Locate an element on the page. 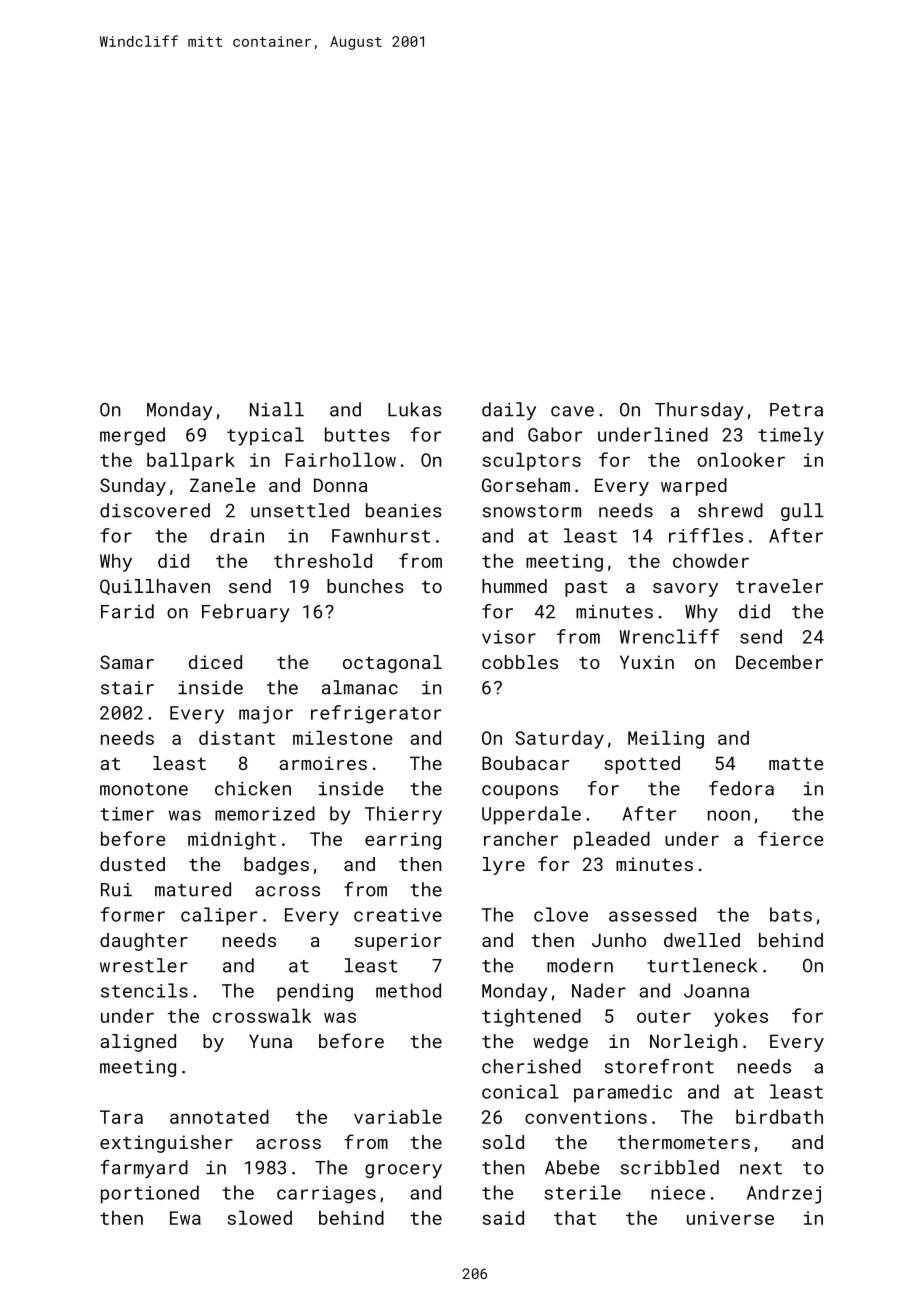  cave is located at coordinates (572, 411).
